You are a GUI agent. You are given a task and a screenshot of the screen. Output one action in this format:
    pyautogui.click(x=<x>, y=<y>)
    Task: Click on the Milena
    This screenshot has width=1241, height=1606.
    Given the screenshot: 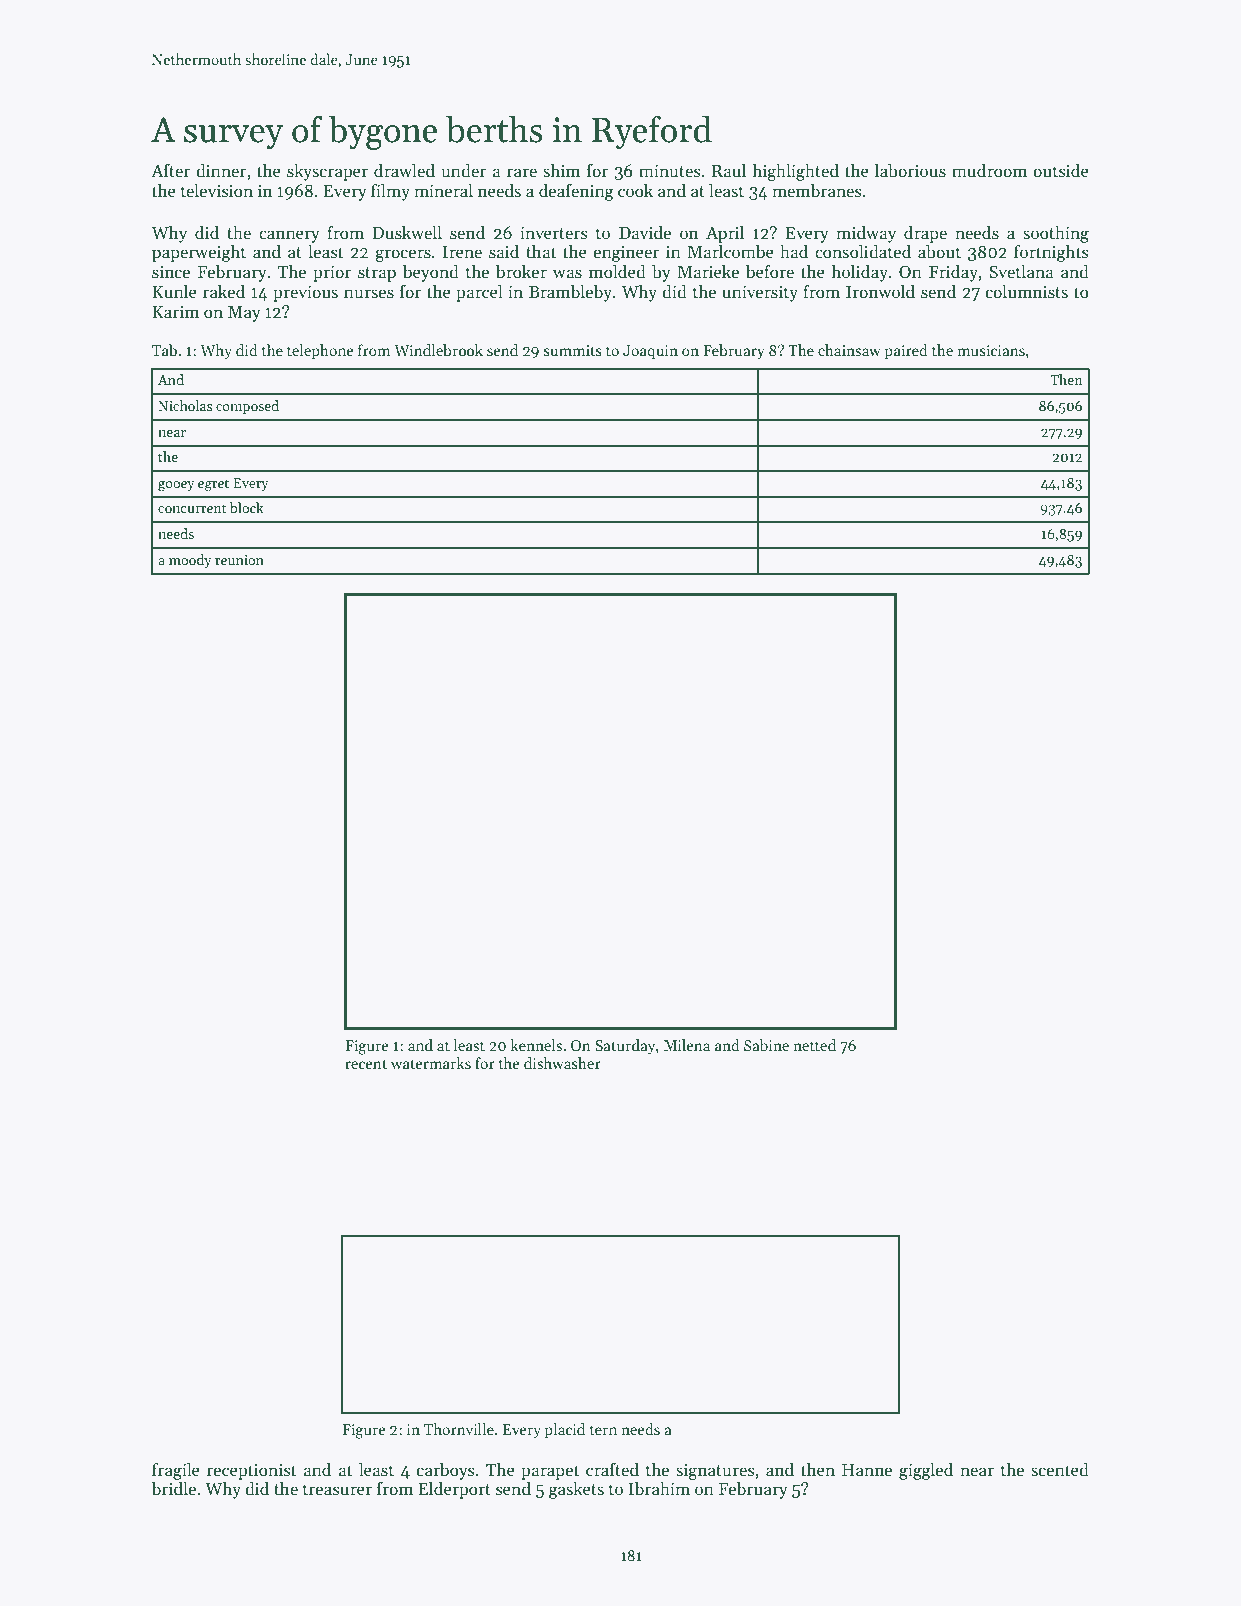 What is the action you would take?
    pyautogui.click(x=687, y=1045)
